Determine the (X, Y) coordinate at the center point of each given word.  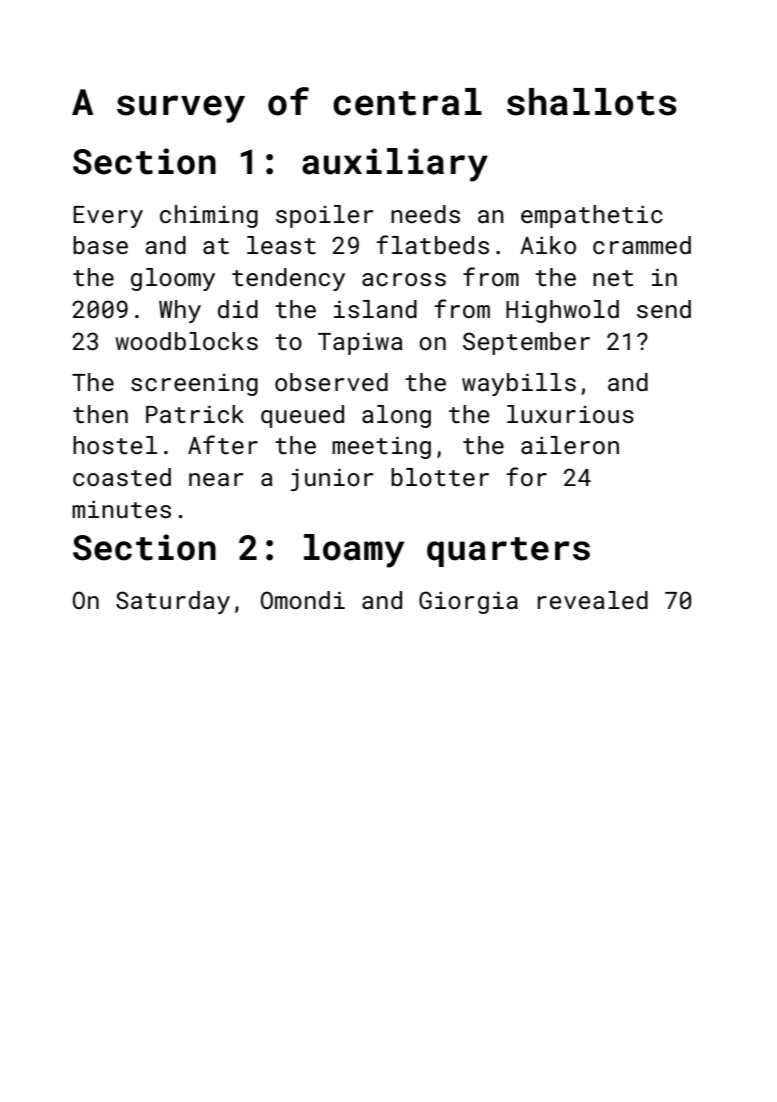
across (404, 279)
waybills (519, 384)
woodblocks (186, 341)
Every (108, 217)
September (526, 343)
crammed (642, 245)
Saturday (173, 602)
